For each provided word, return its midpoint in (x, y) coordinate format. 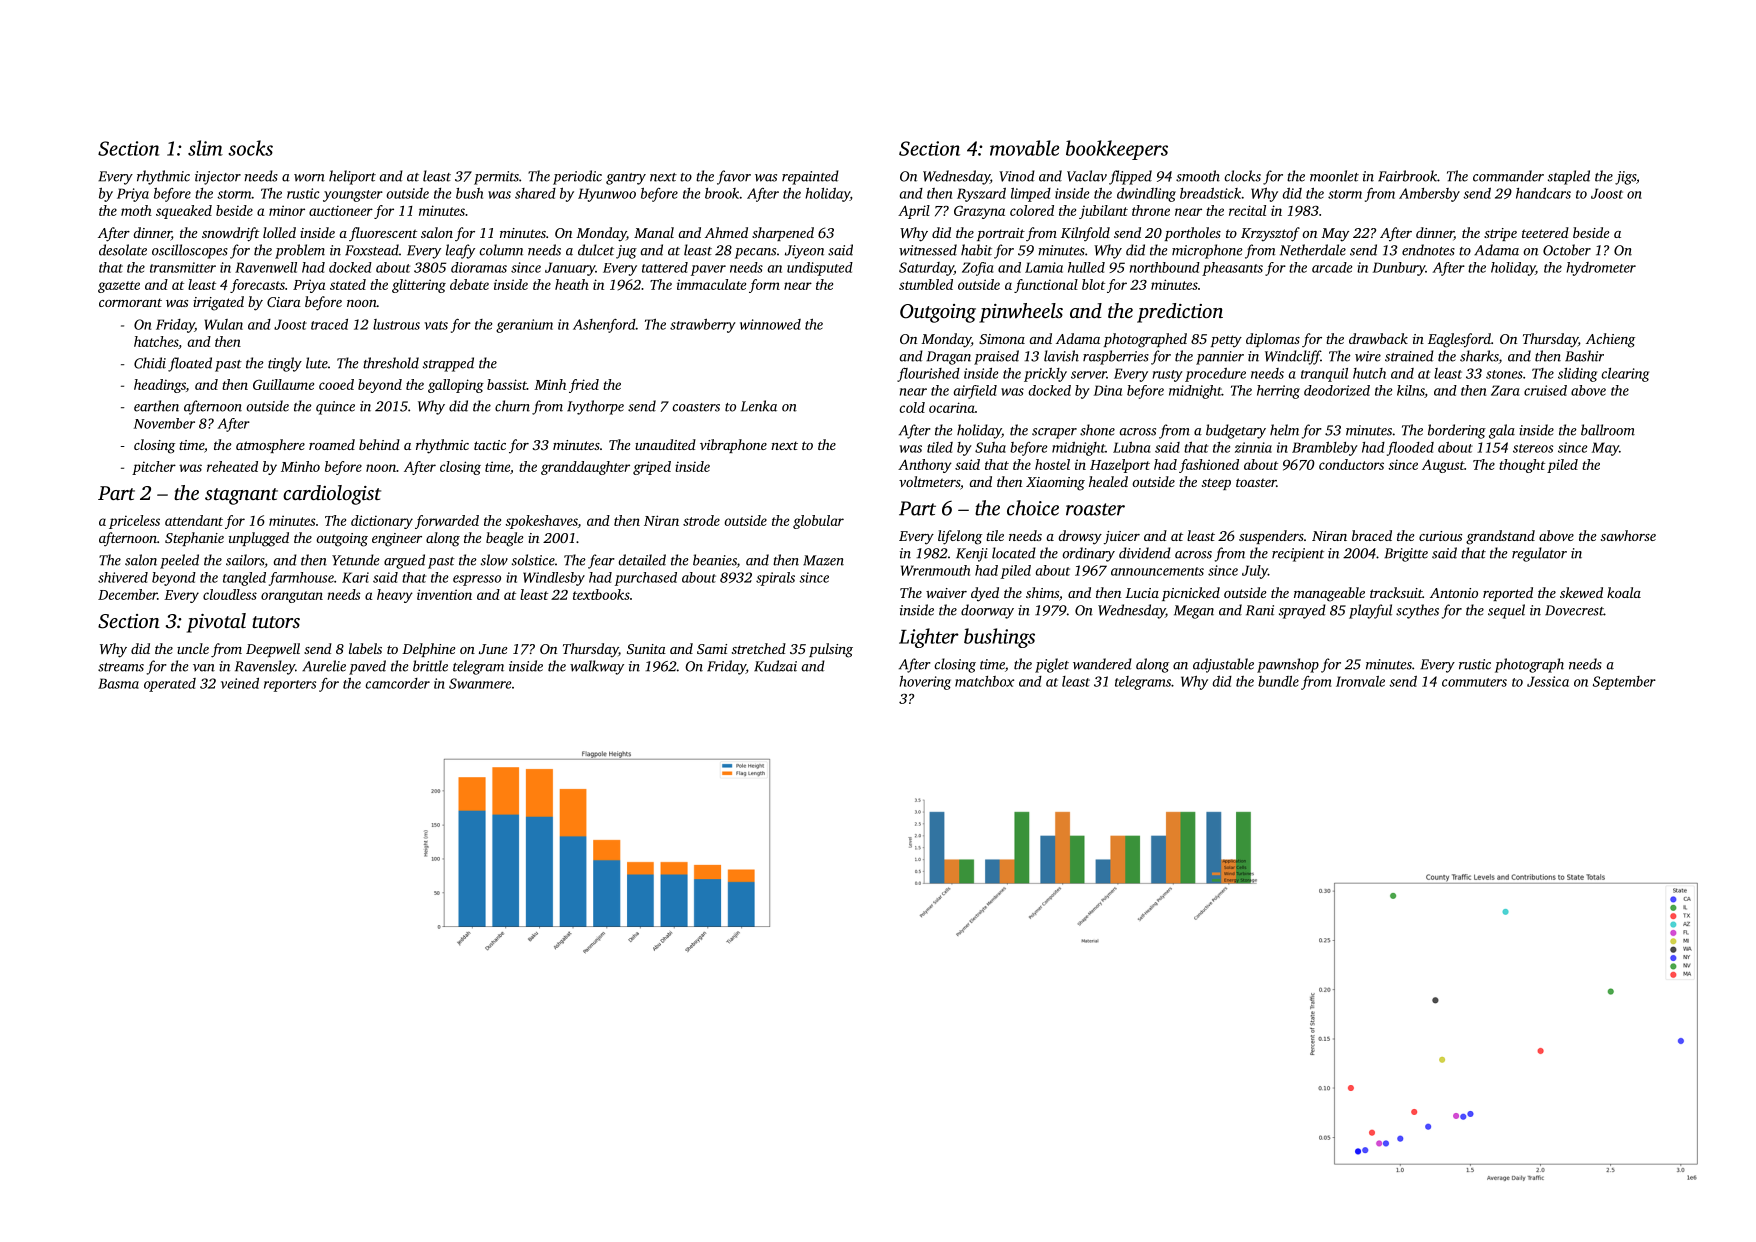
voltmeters (929, 481)
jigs (1625, 178)
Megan (1194, 612)
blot (1093, 284)
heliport (352, 177)
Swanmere (480, 683)
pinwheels (1021, 313)
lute (317, 363)
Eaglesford (1459, 340)
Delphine (429, 650)
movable (1024, 148)
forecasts (257, 286)
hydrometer (1601, 269)
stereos (1533, 448)
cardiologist (332, 495)
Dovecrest (1574, 610)
